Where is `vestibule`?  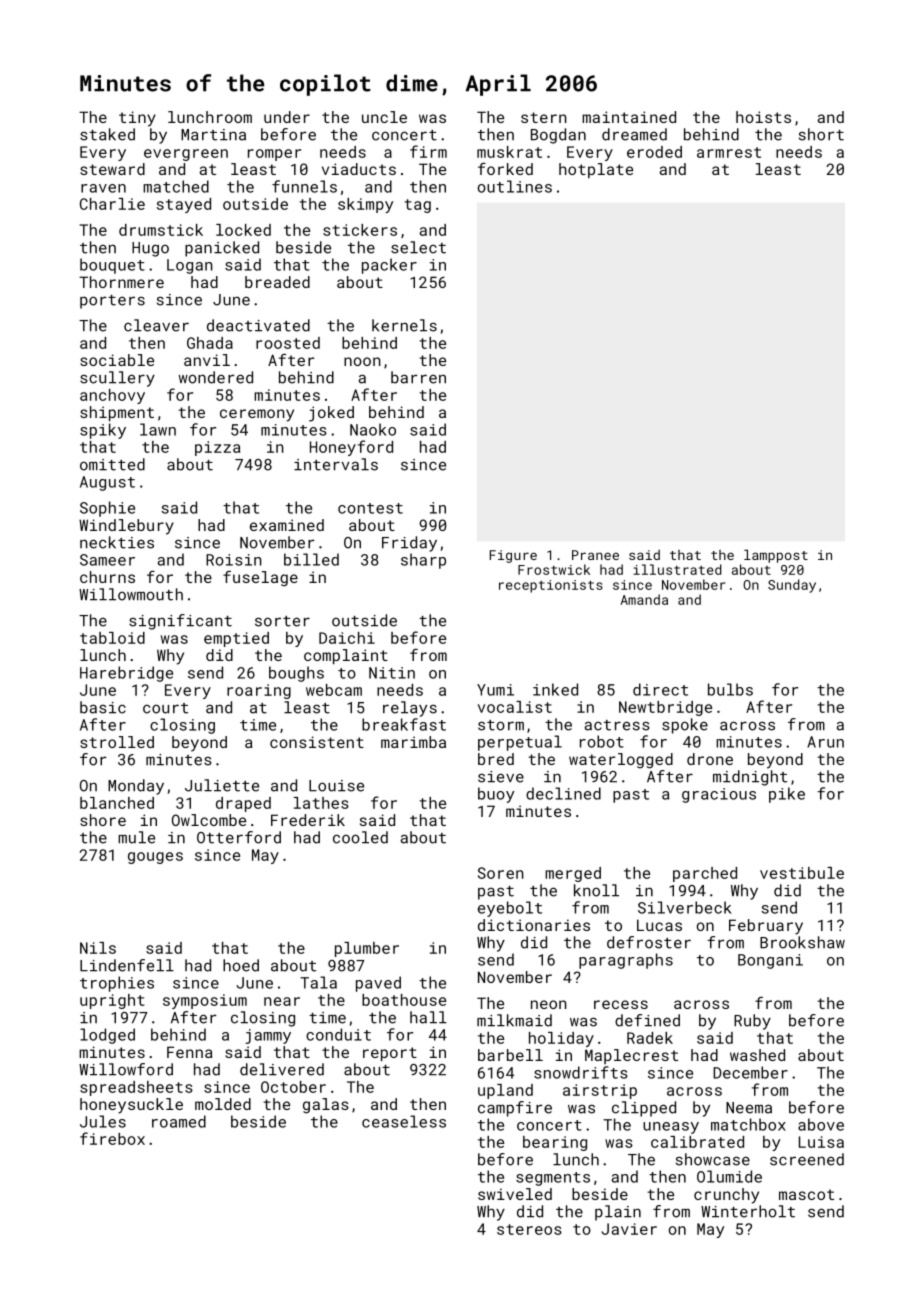
vestibule is located at coordinates (802, 873).
